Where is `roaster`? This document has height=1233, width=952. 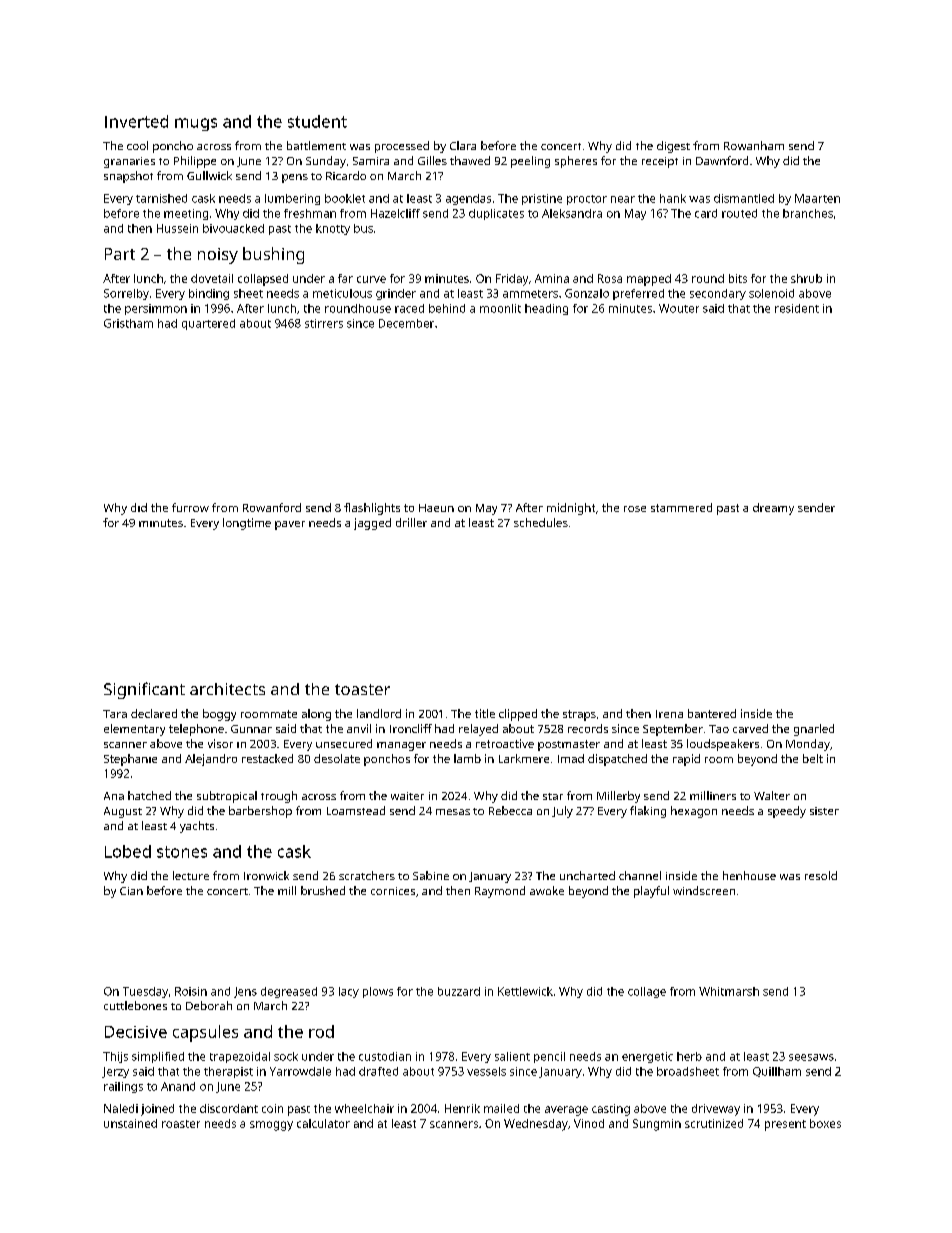 roaster is located at coordinates (181, 1124).
